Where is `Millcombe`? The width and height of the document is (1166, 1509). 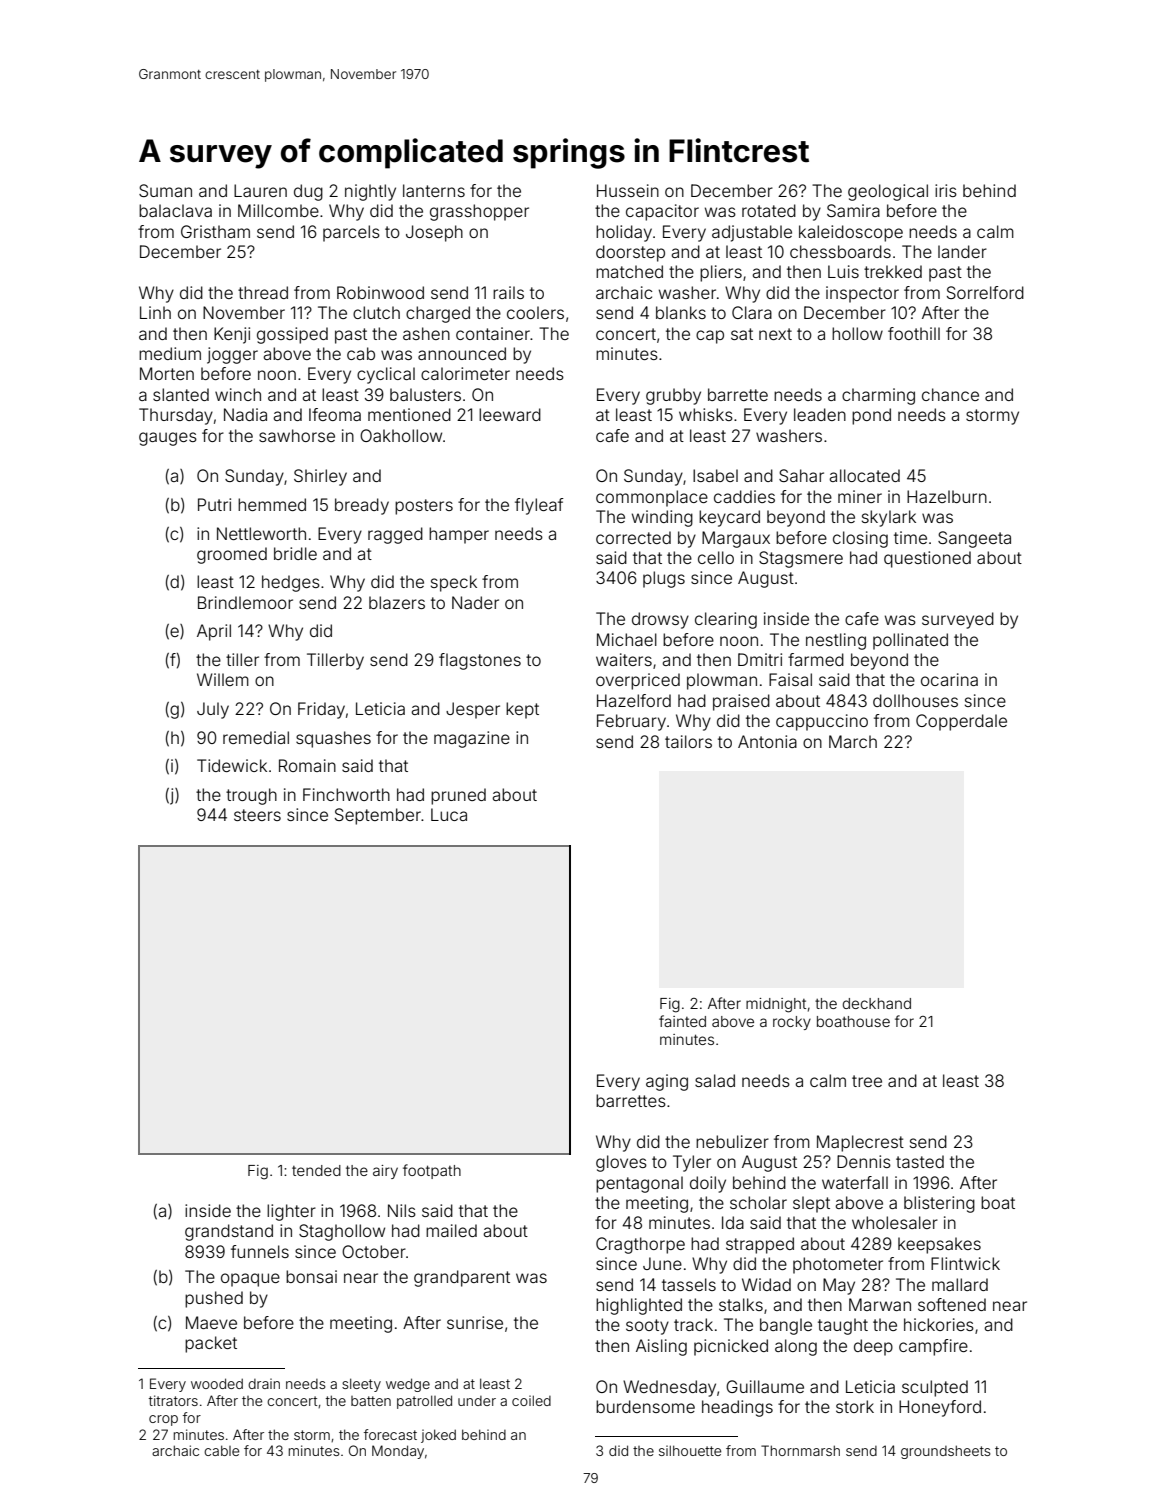 Millcombe is located at coordinates (278, 210).
